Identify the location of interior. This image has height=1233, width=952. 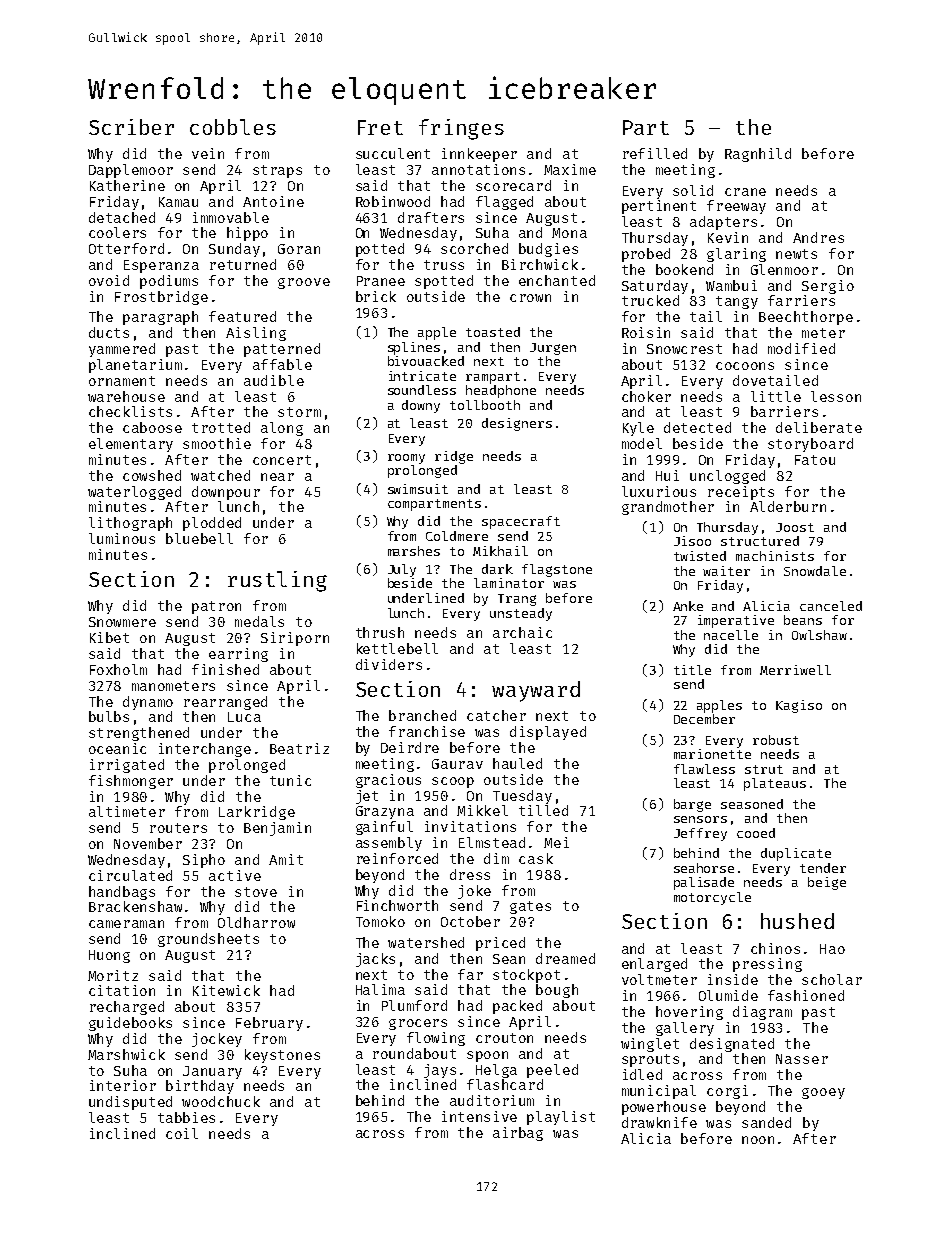
(123, 1085).
